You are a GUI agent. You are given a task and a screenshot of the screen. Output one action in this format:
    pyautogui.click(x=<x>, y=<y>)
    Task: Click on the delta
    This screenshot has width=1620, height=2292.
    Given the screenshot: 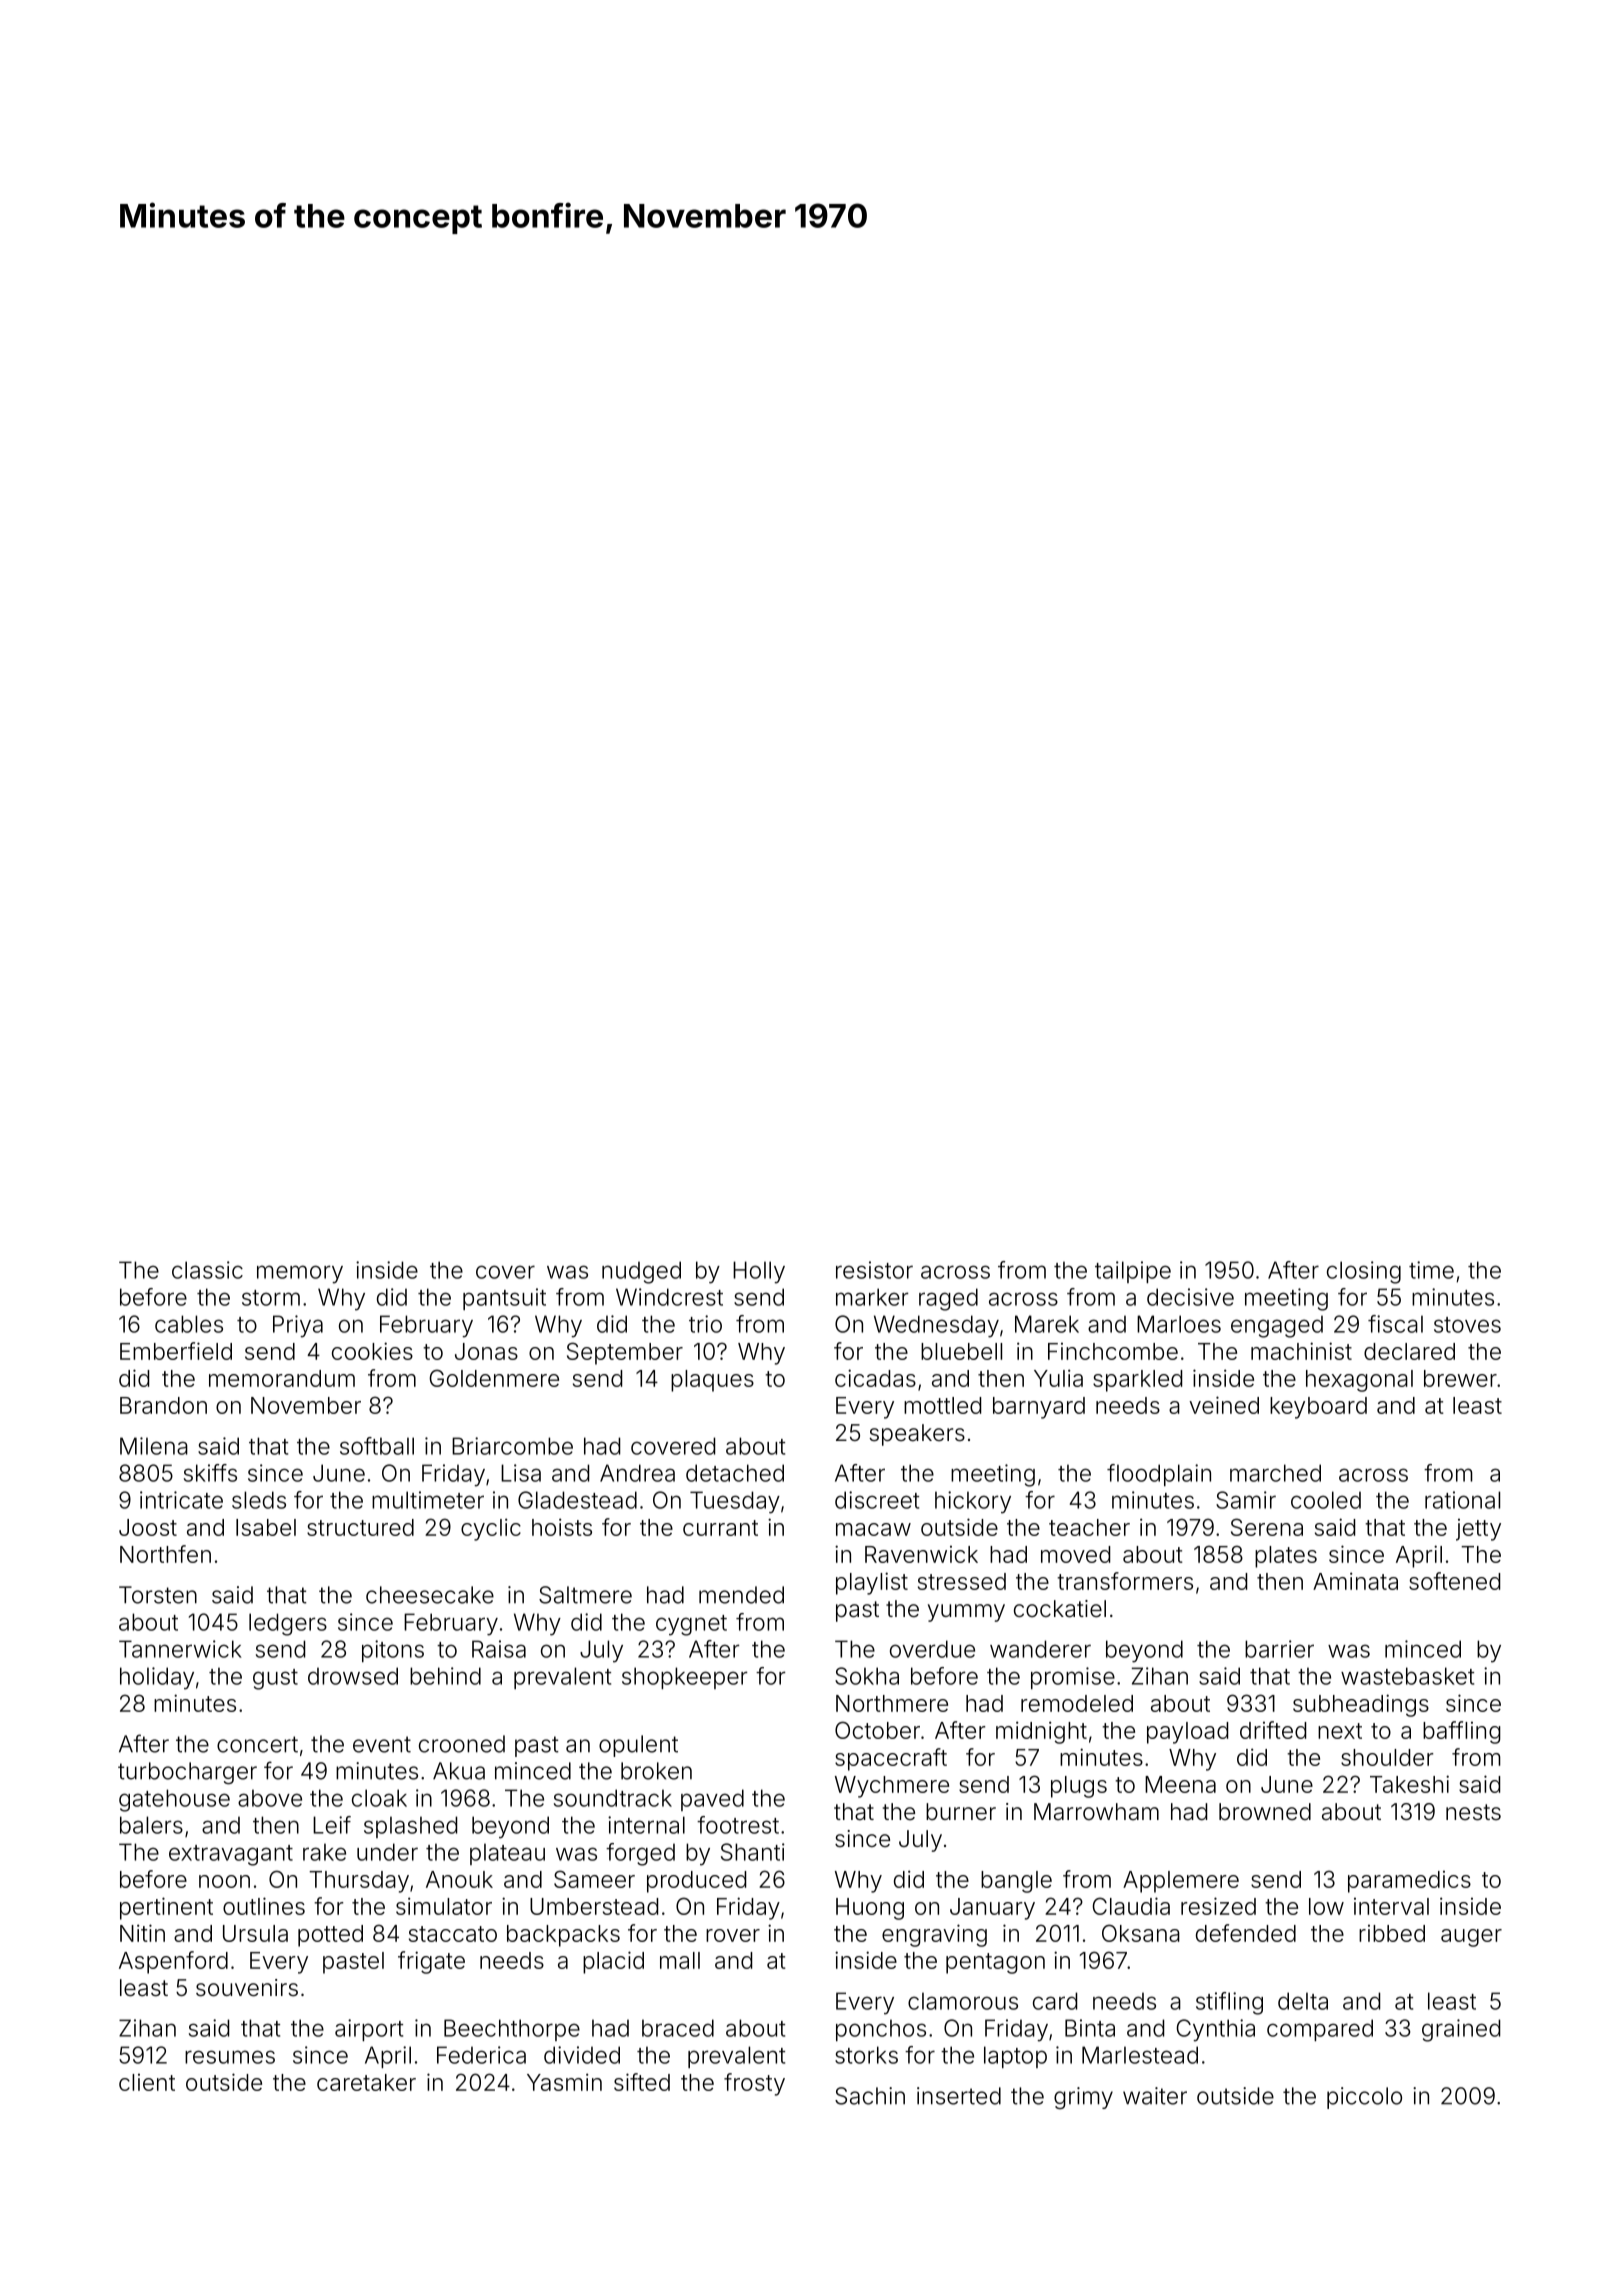 What is the action you would take?
    pyautogui.click(x=1303, y=2001)
